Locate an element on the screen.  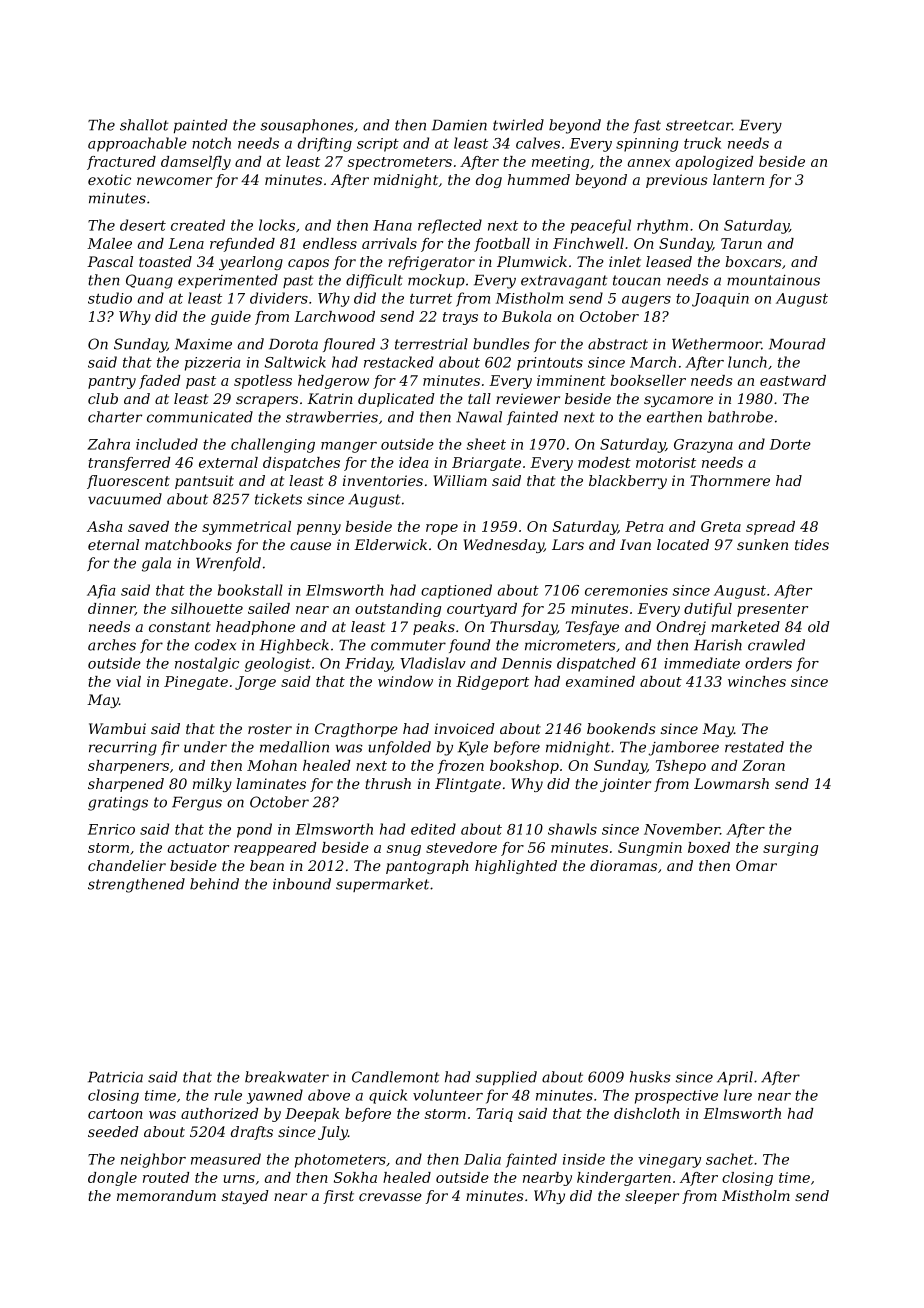
rhythm is located at coordinates (662, 226).
